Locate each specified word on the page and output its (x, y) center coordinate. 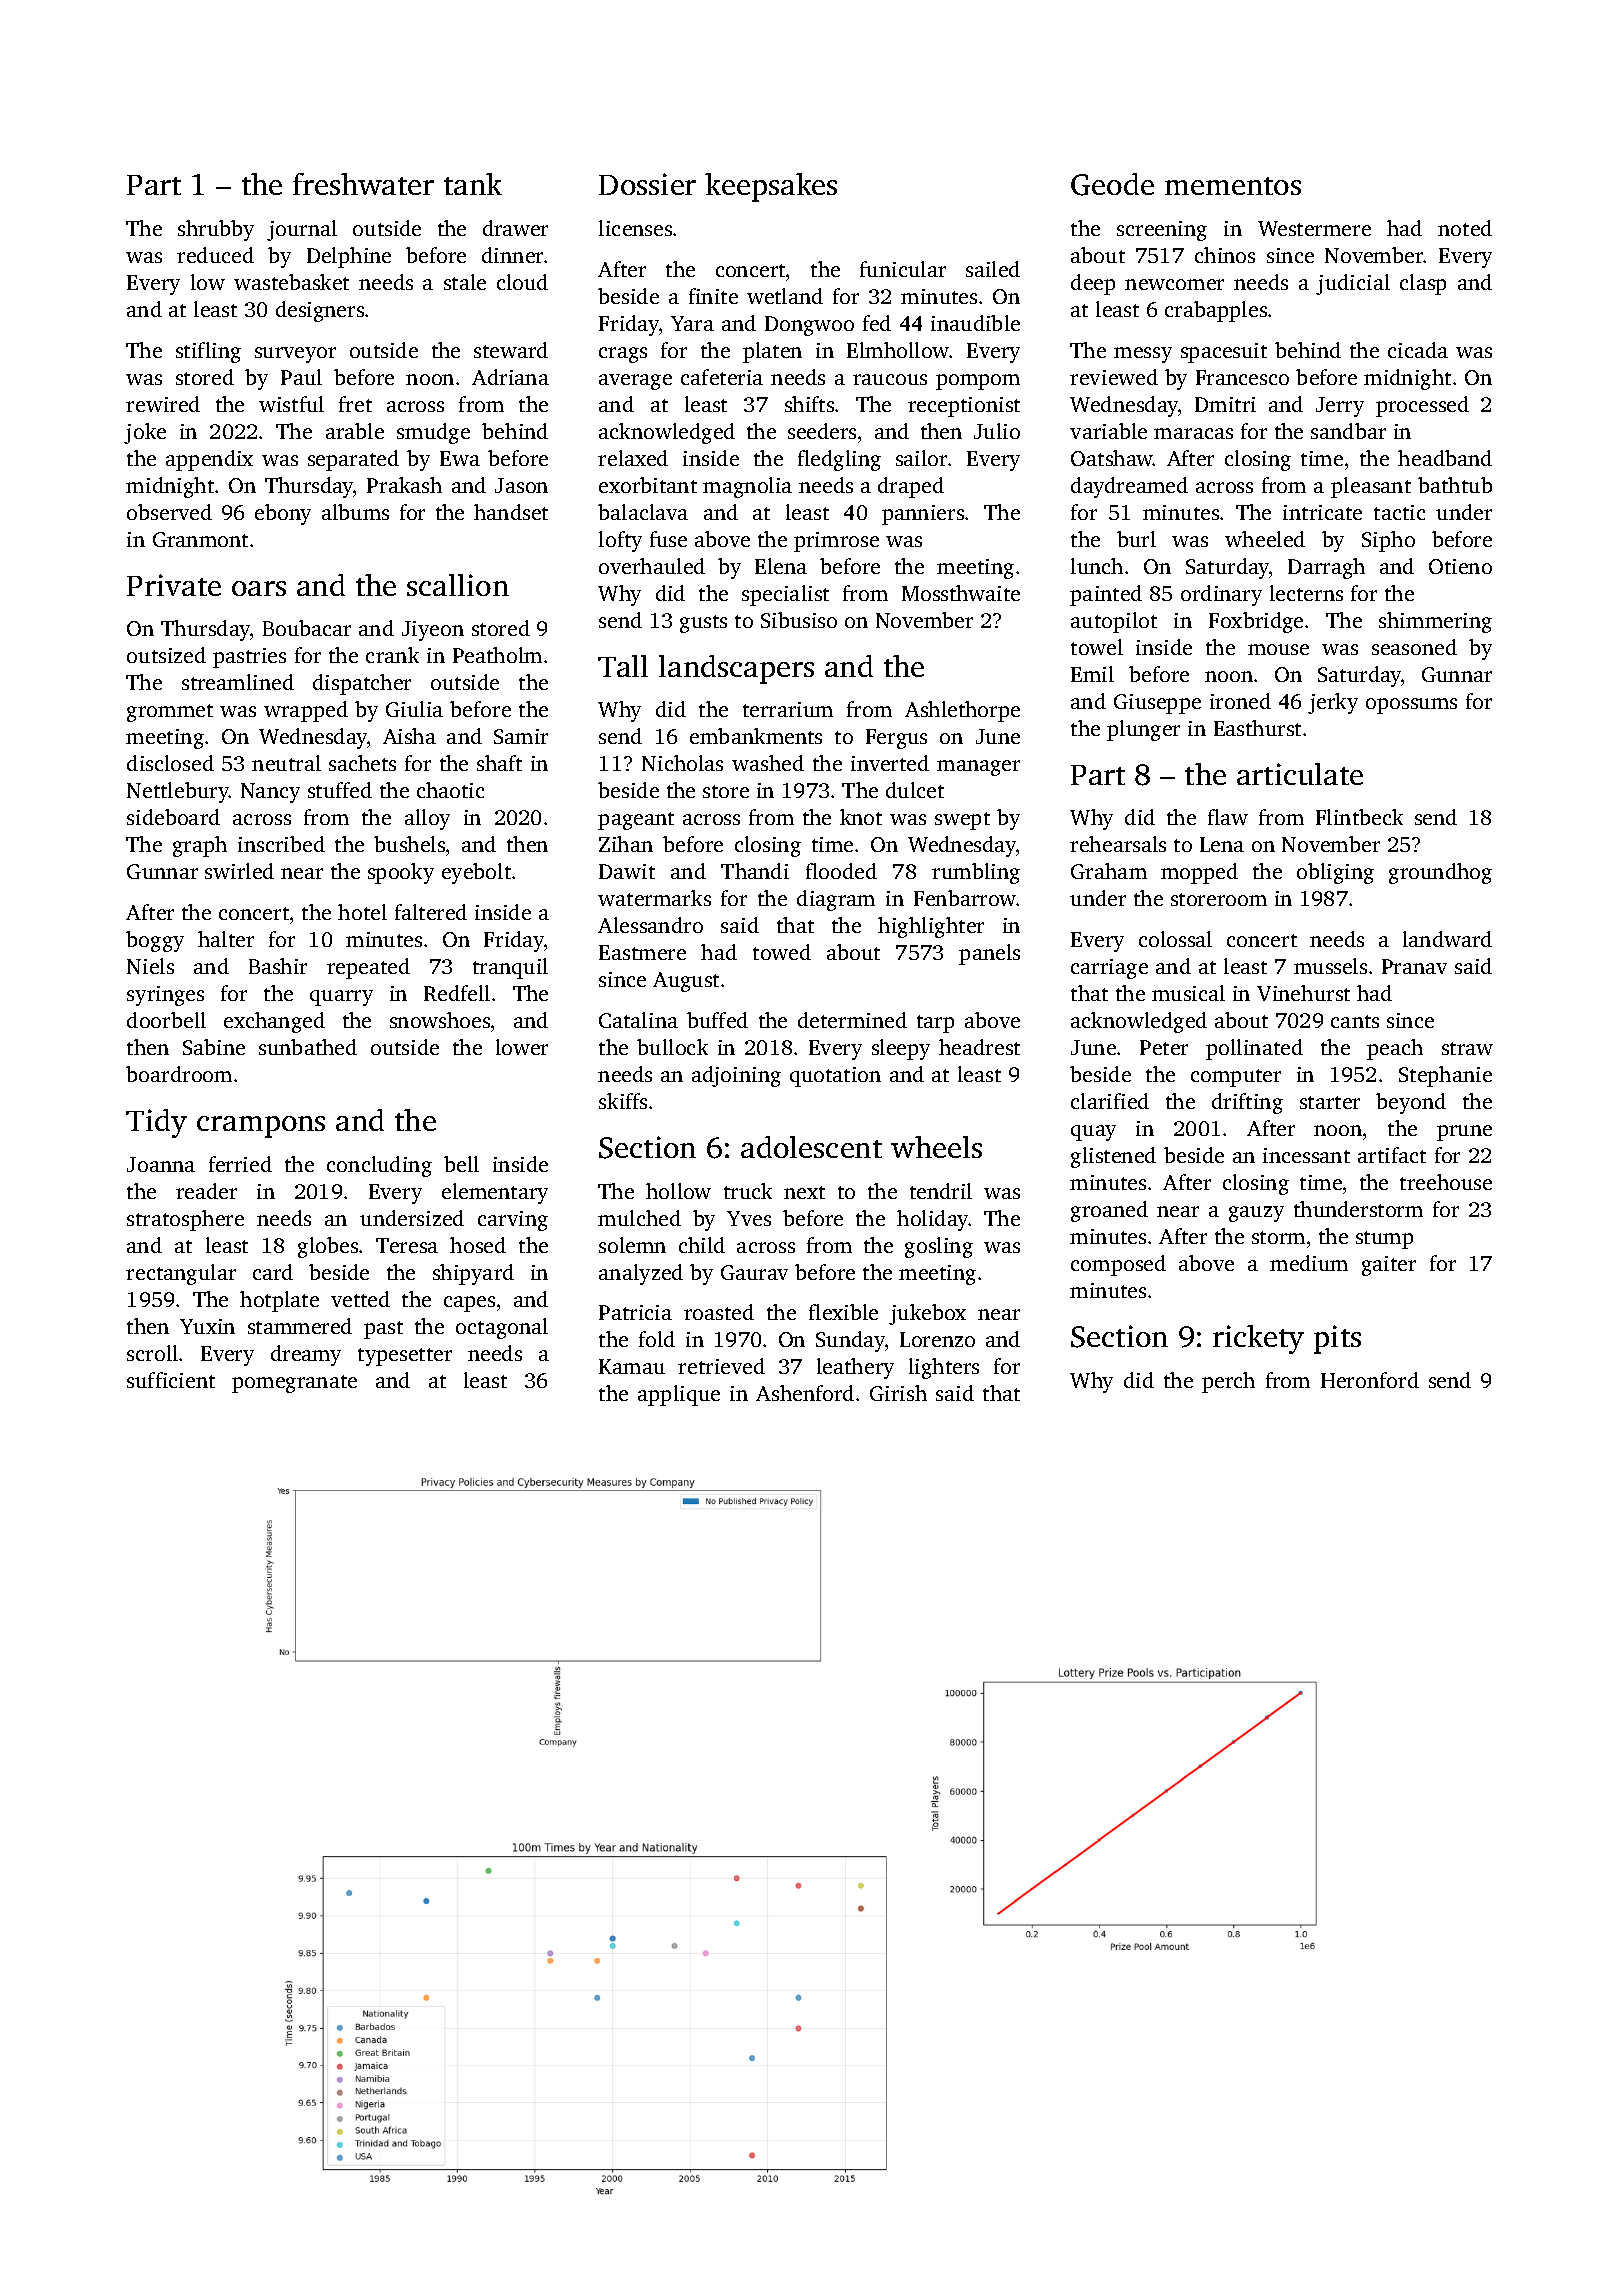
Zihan (626, 844)
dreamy (306, 1355)
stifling (208, 352)
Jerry (1340, 407)
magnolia (747, 487)
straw (1467, 1048)
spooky (401, 873)
